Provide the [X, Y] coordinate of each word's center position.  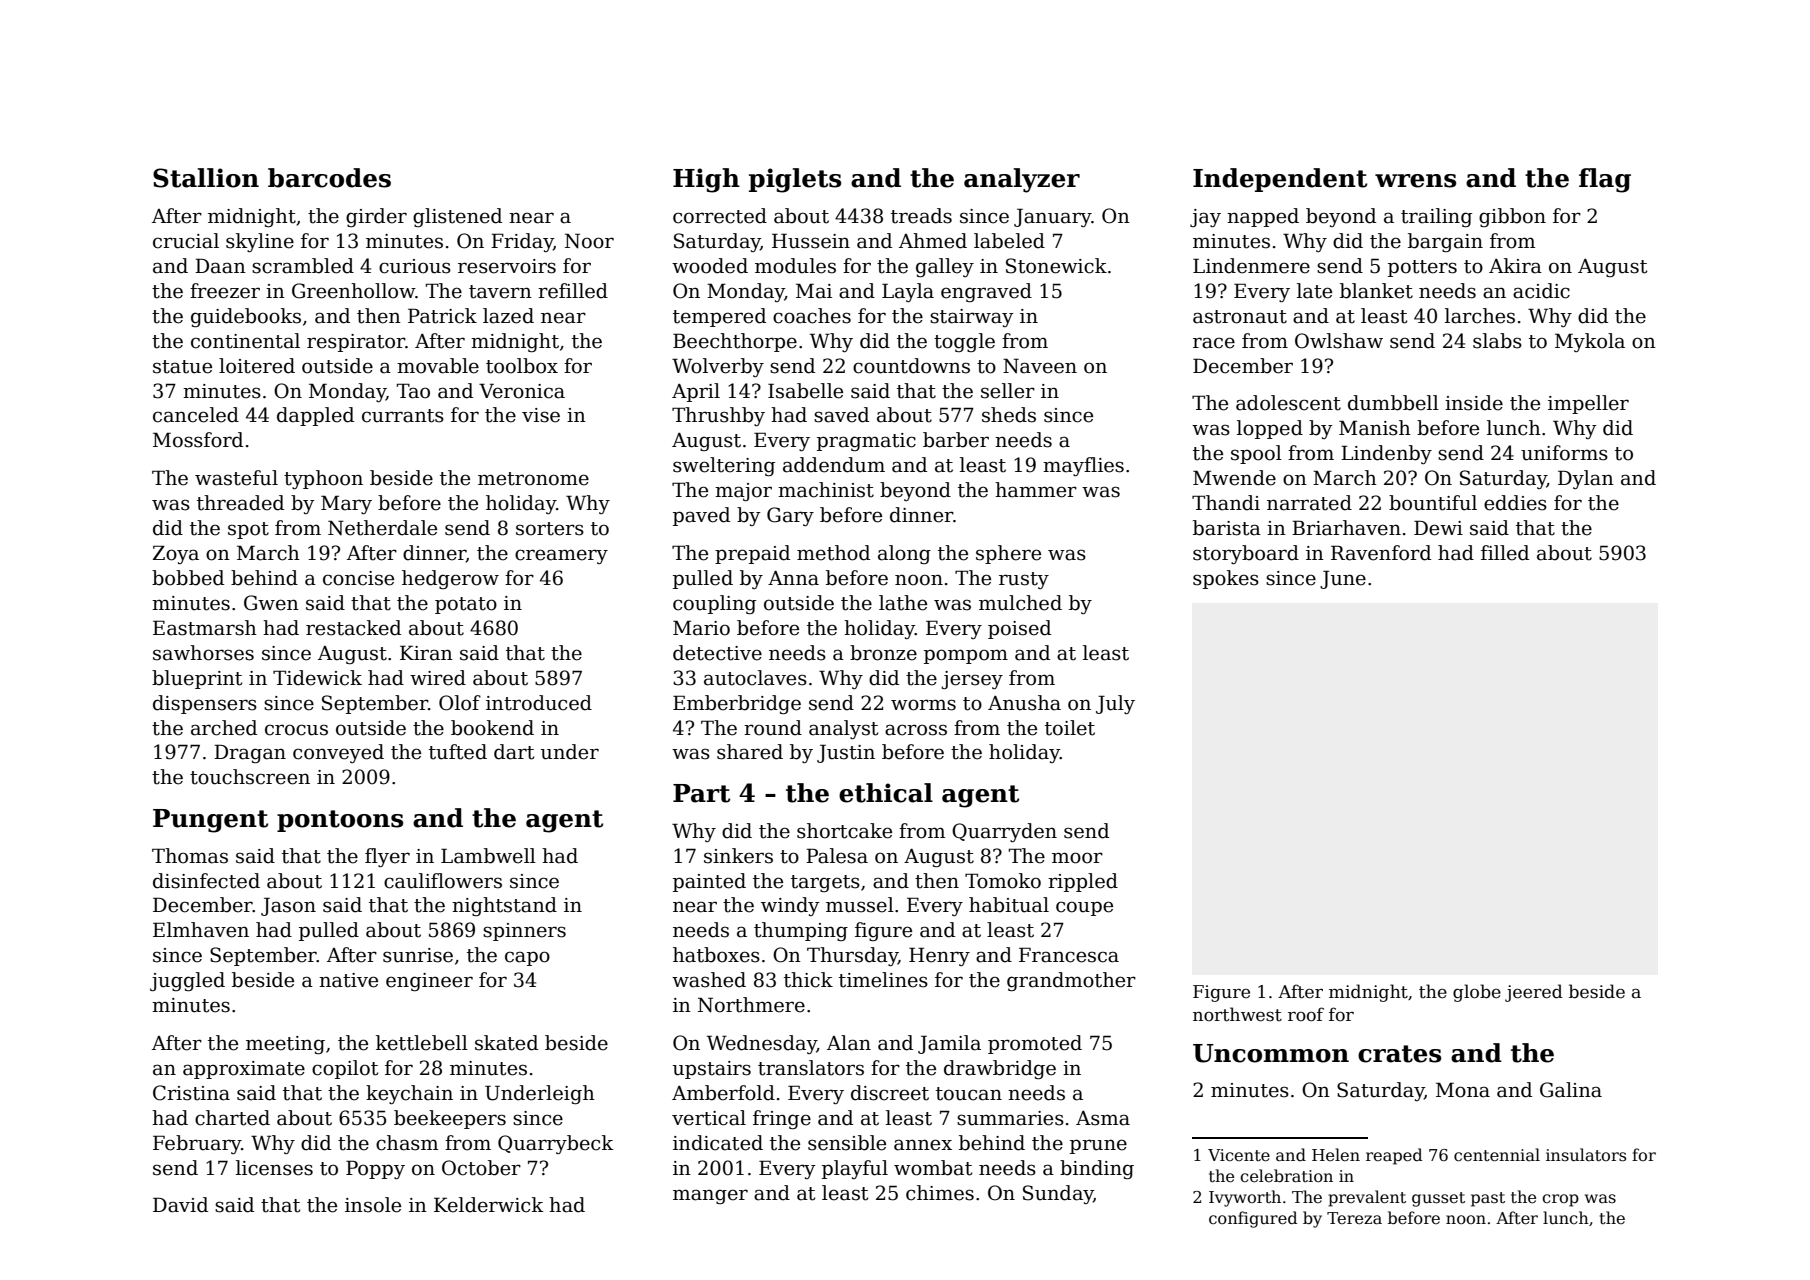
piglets [795, 180]
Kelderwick [489, 1205]
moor [1077, 858]
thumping [801, 931]
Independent [1280, 180]
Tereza [1354, 1218]
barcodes [329, 178]
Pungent [210, 821]
